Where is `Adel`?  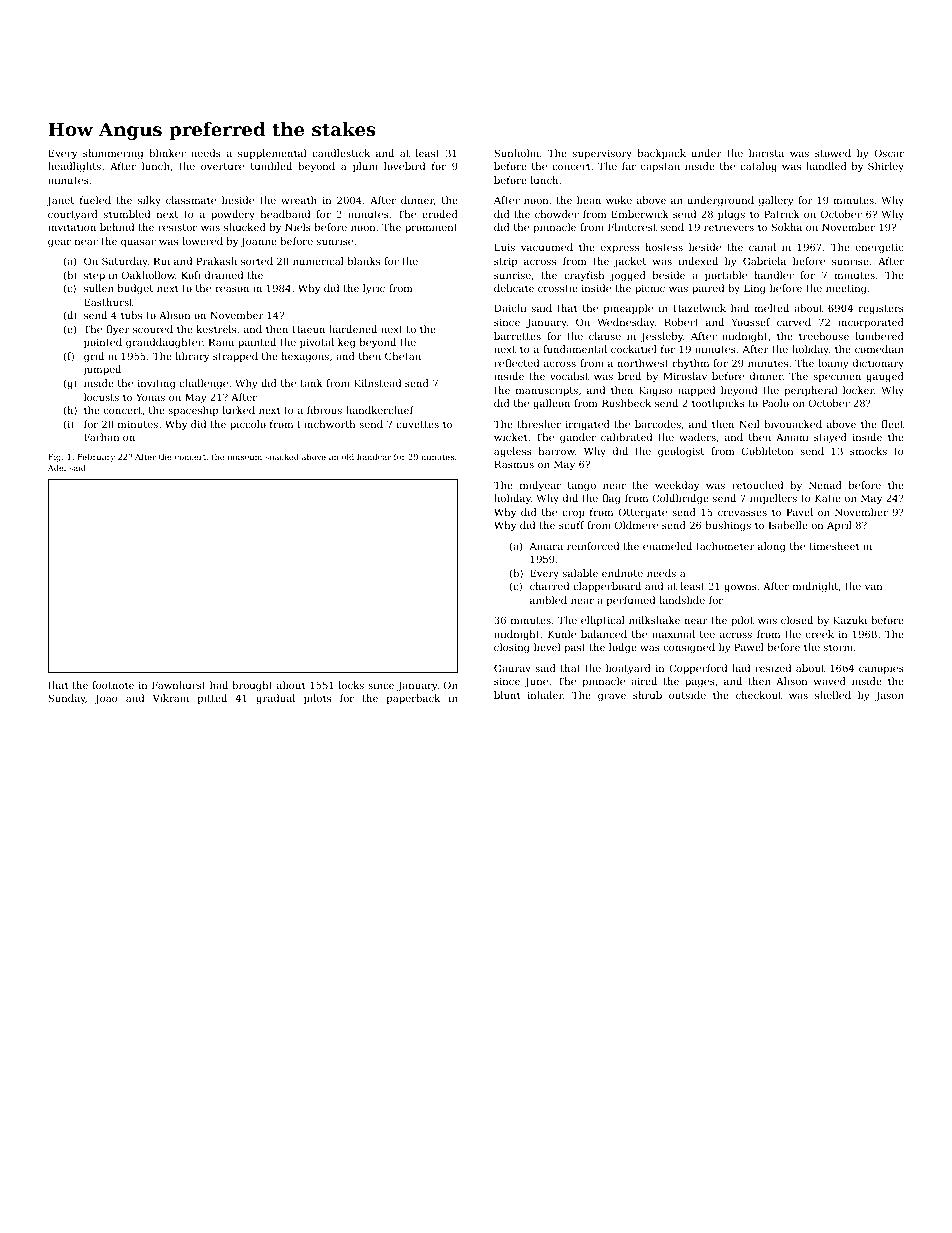 Adel is located at coordinates (57, 468).
